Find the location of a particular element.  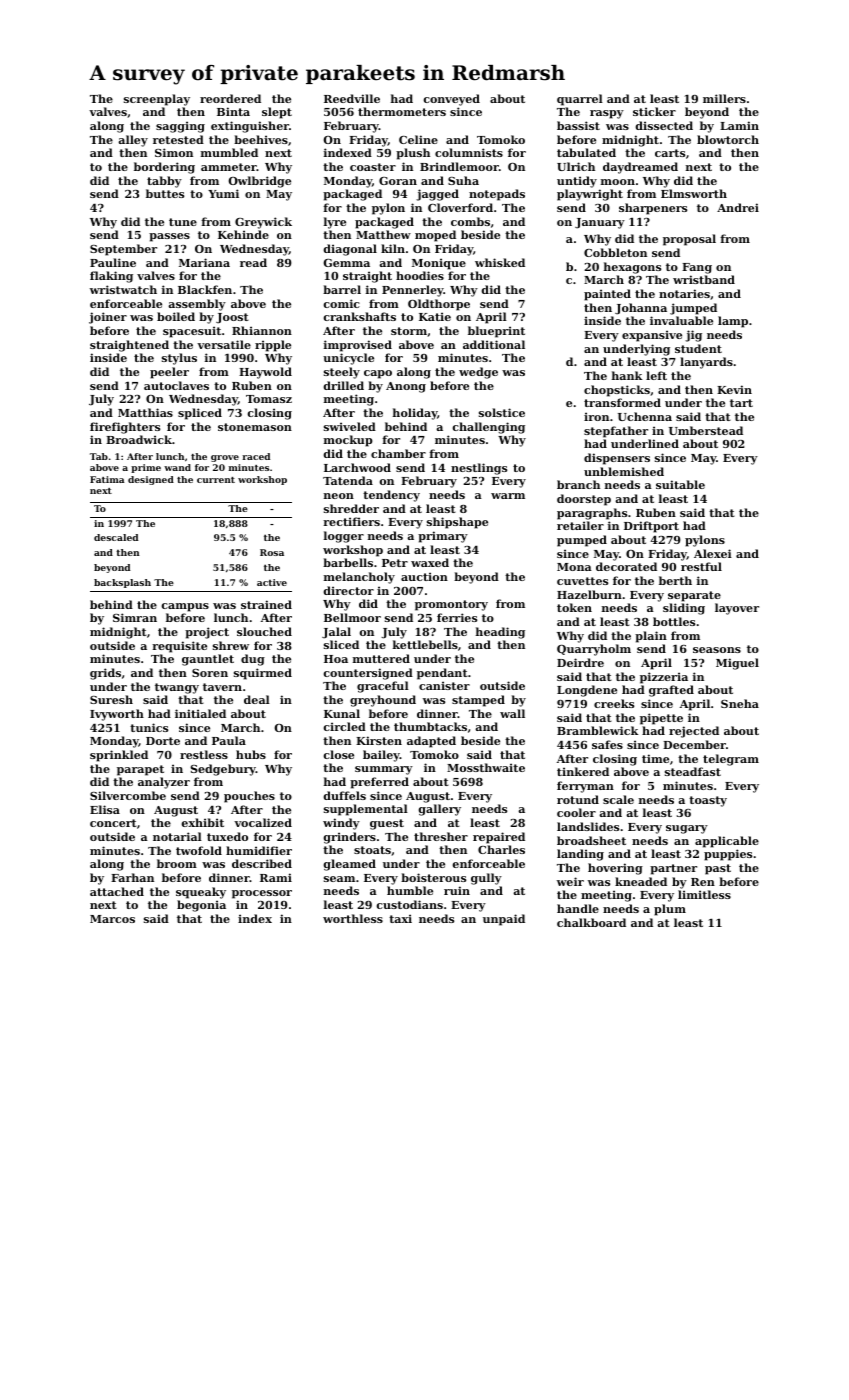

tart is located at coordinates (741, 403).
